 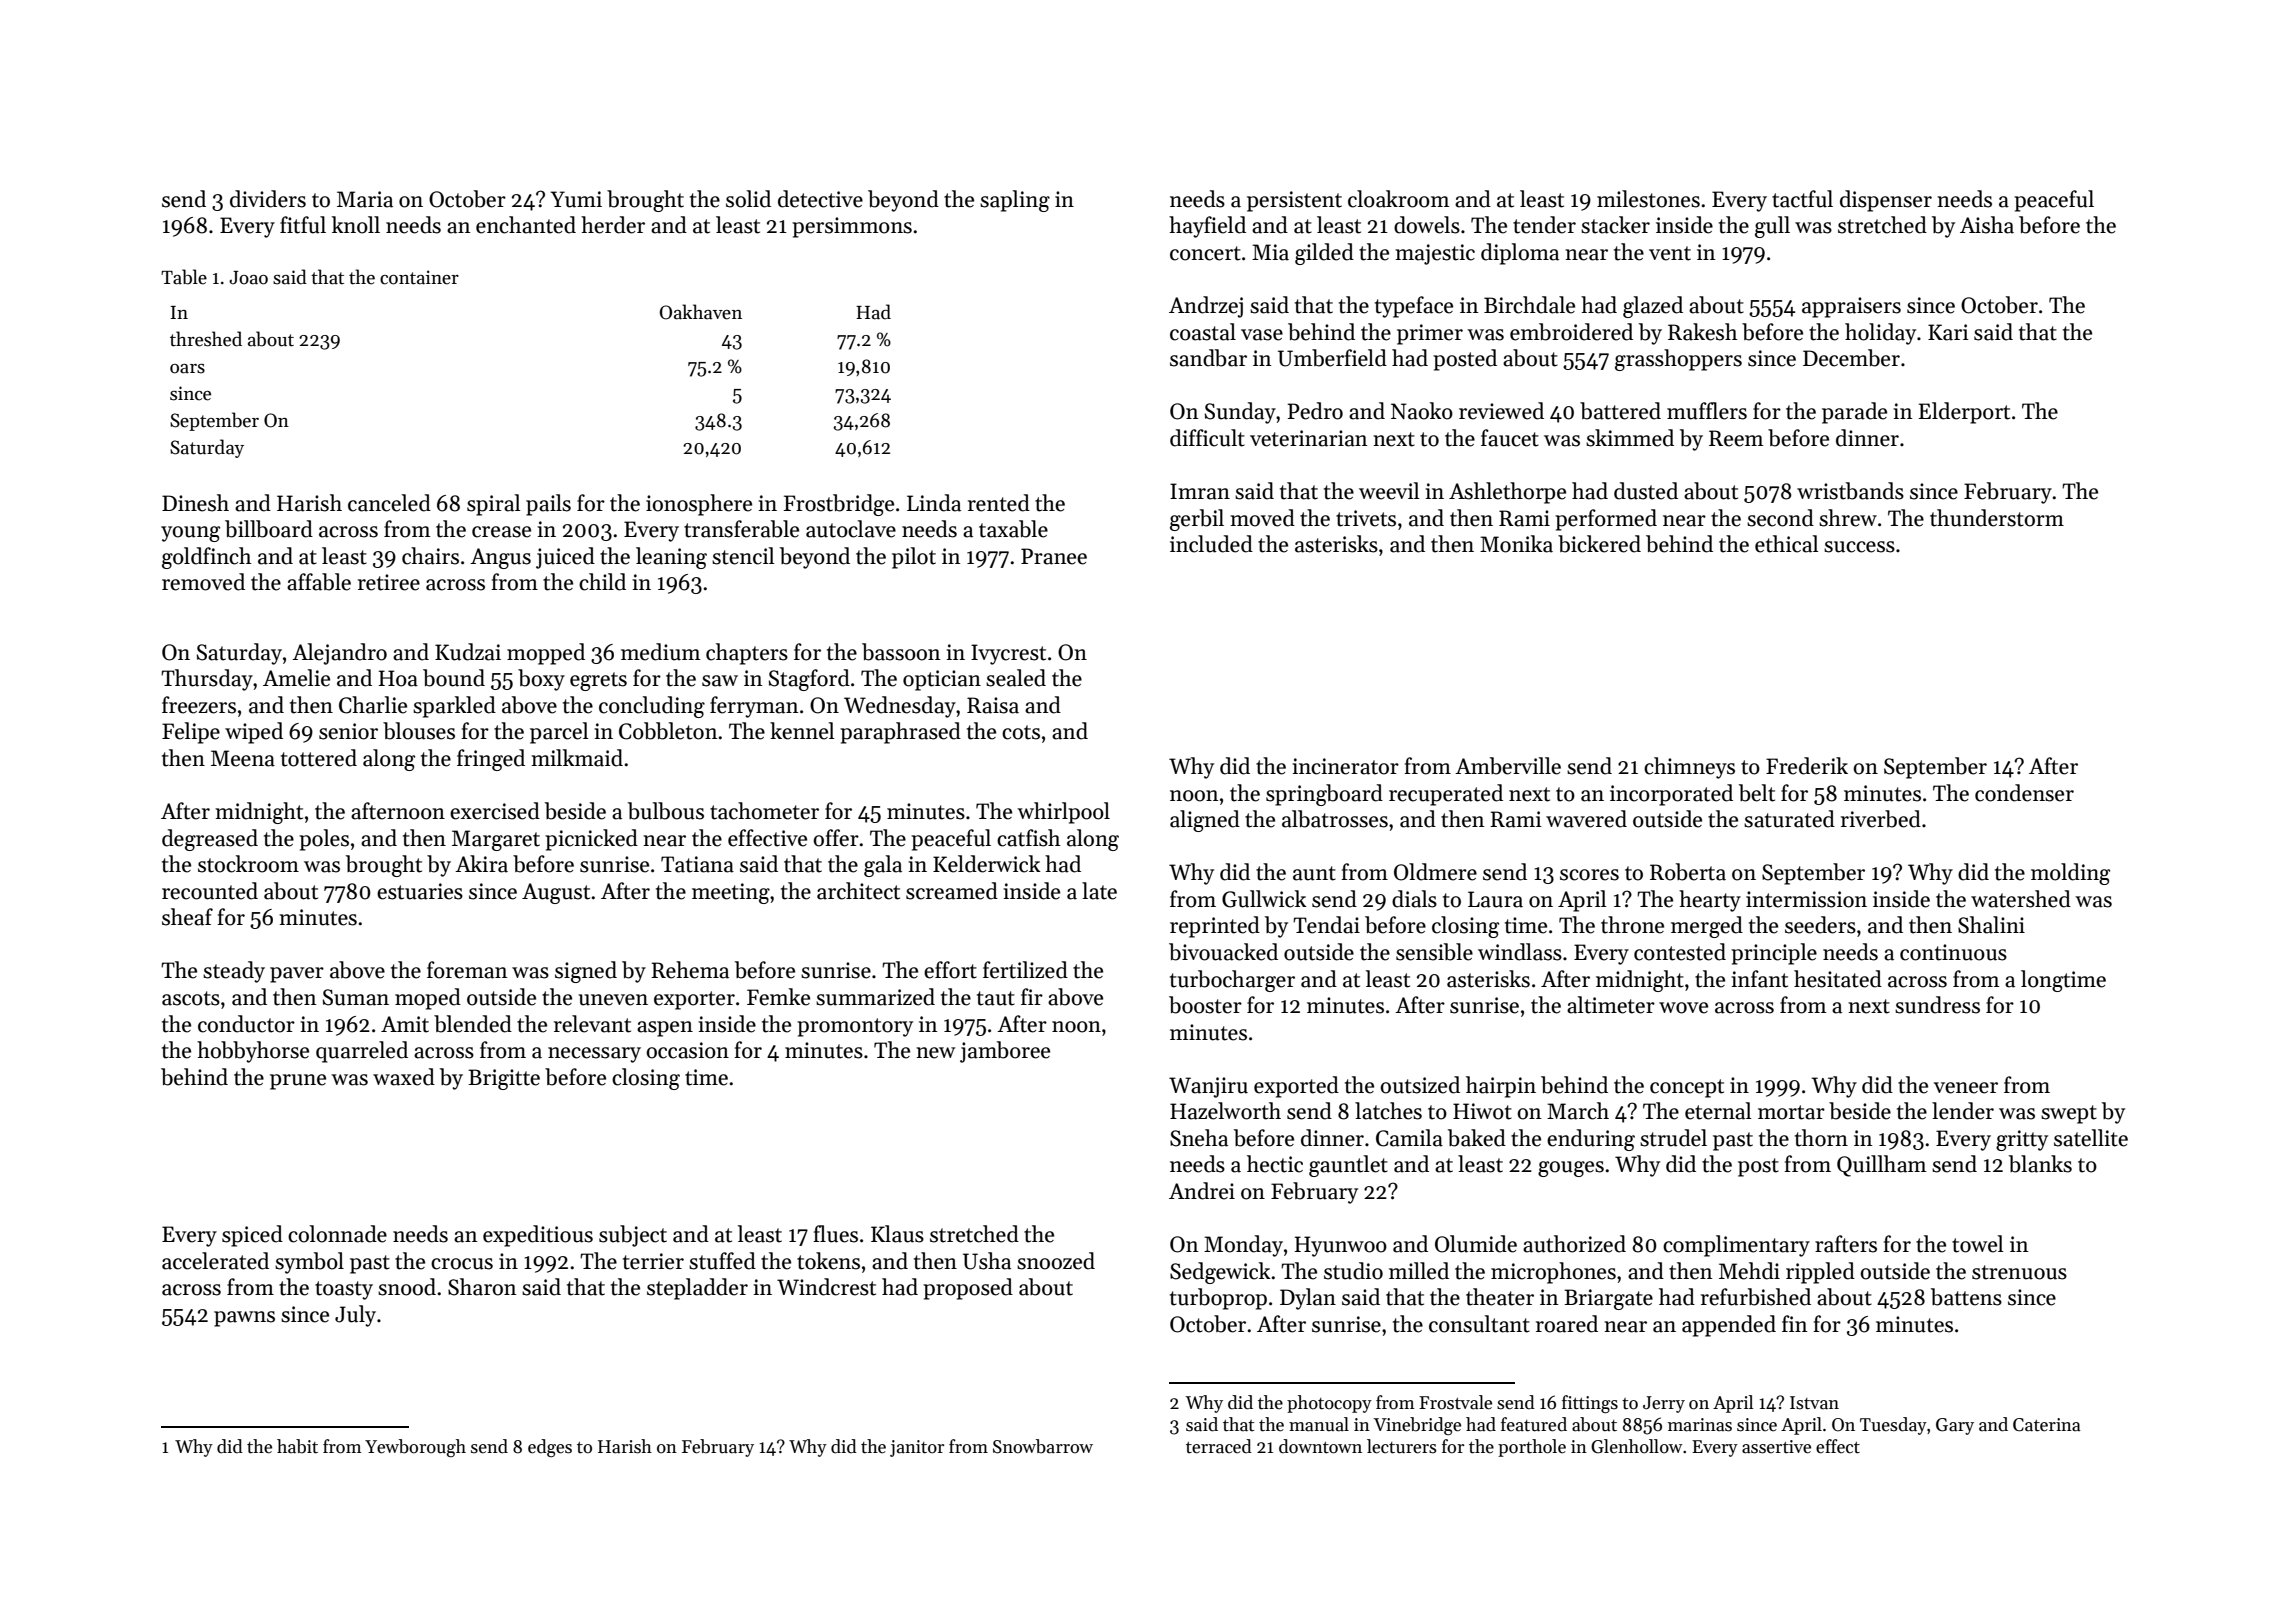 What do you see at coordinates (1688, 872) in the screenshot?
I see `Roberta` at bounding box center [1688, 872].
